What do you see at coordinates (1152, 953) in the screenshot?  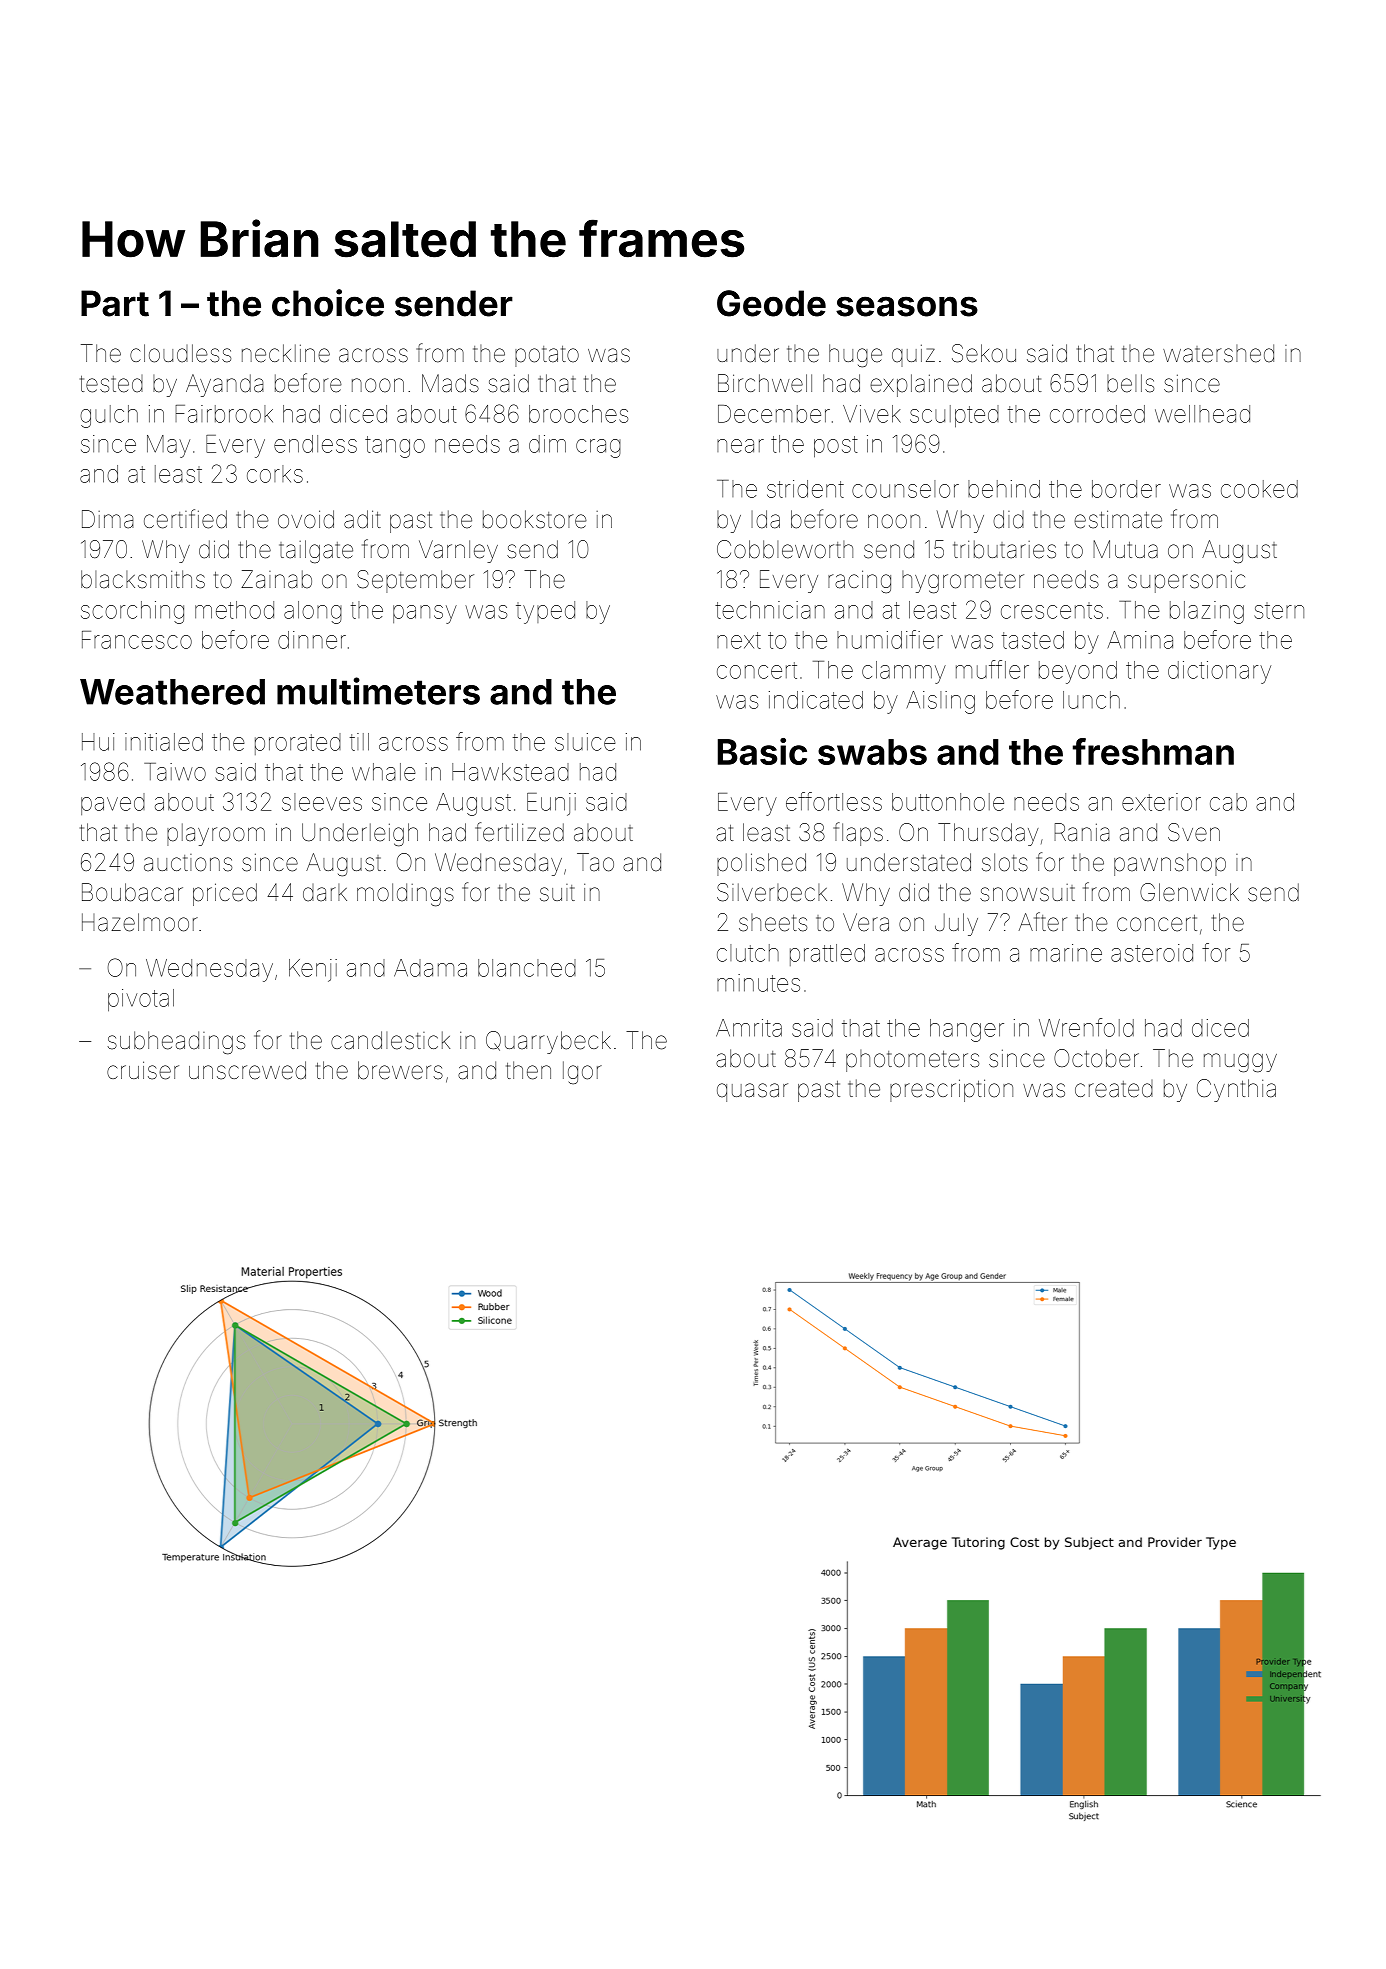 I see `asteroid` at bounding box center [1152, 953].
